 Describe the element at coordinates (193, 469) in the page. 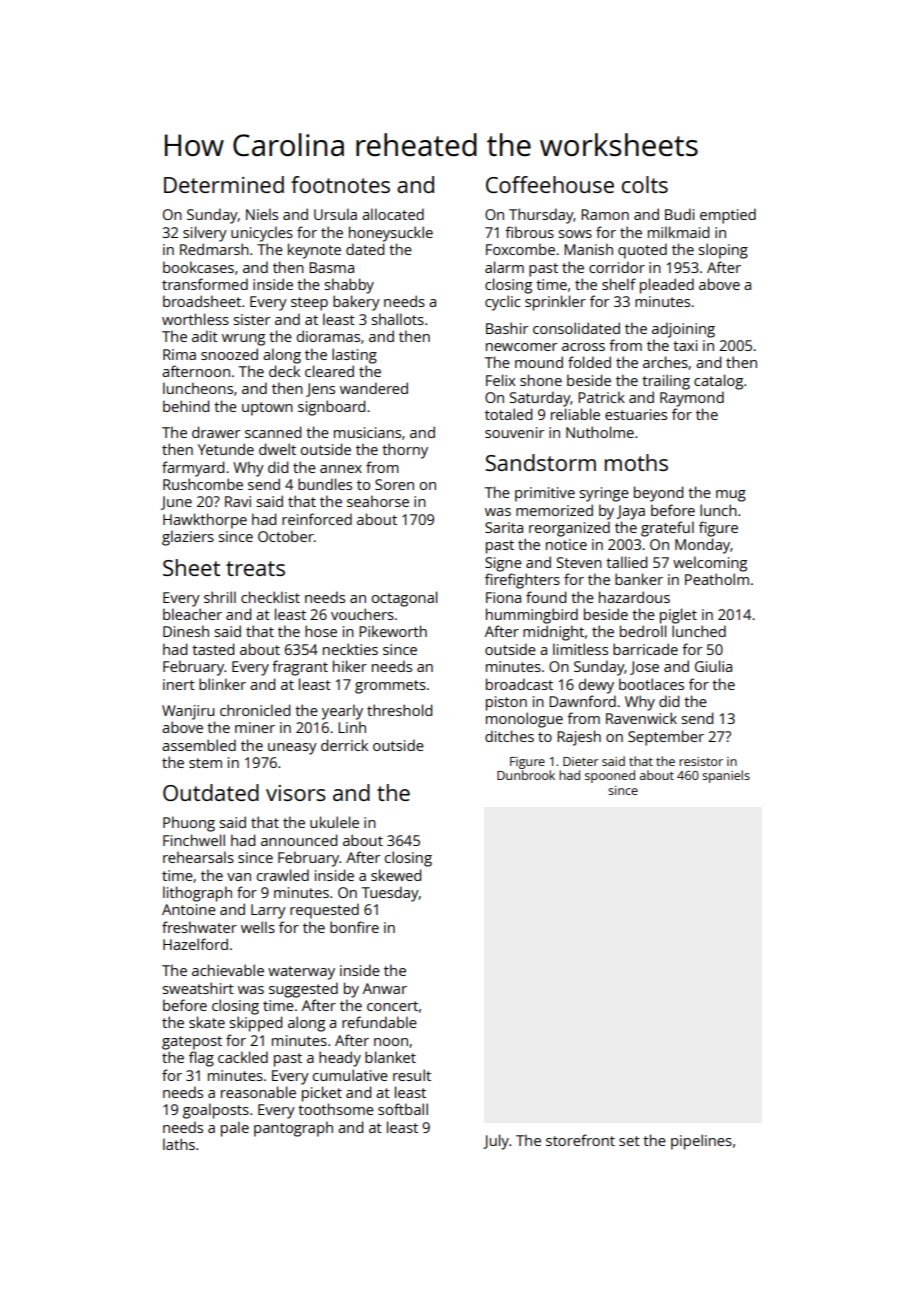

I see `farmyard` at that location.
